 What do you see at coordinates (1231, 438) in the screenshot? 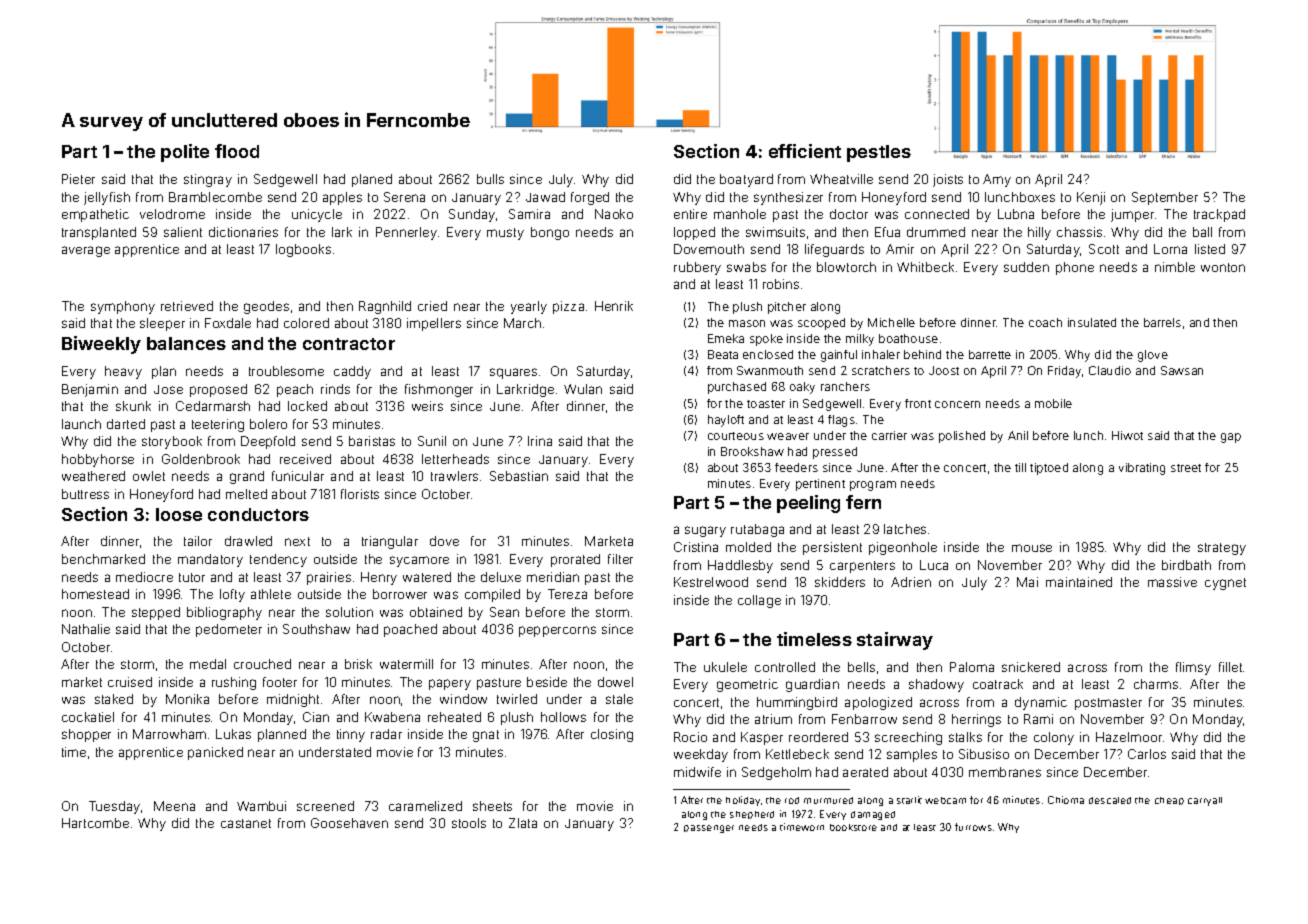
I see `gap` at bounding box center [1231, 438].
